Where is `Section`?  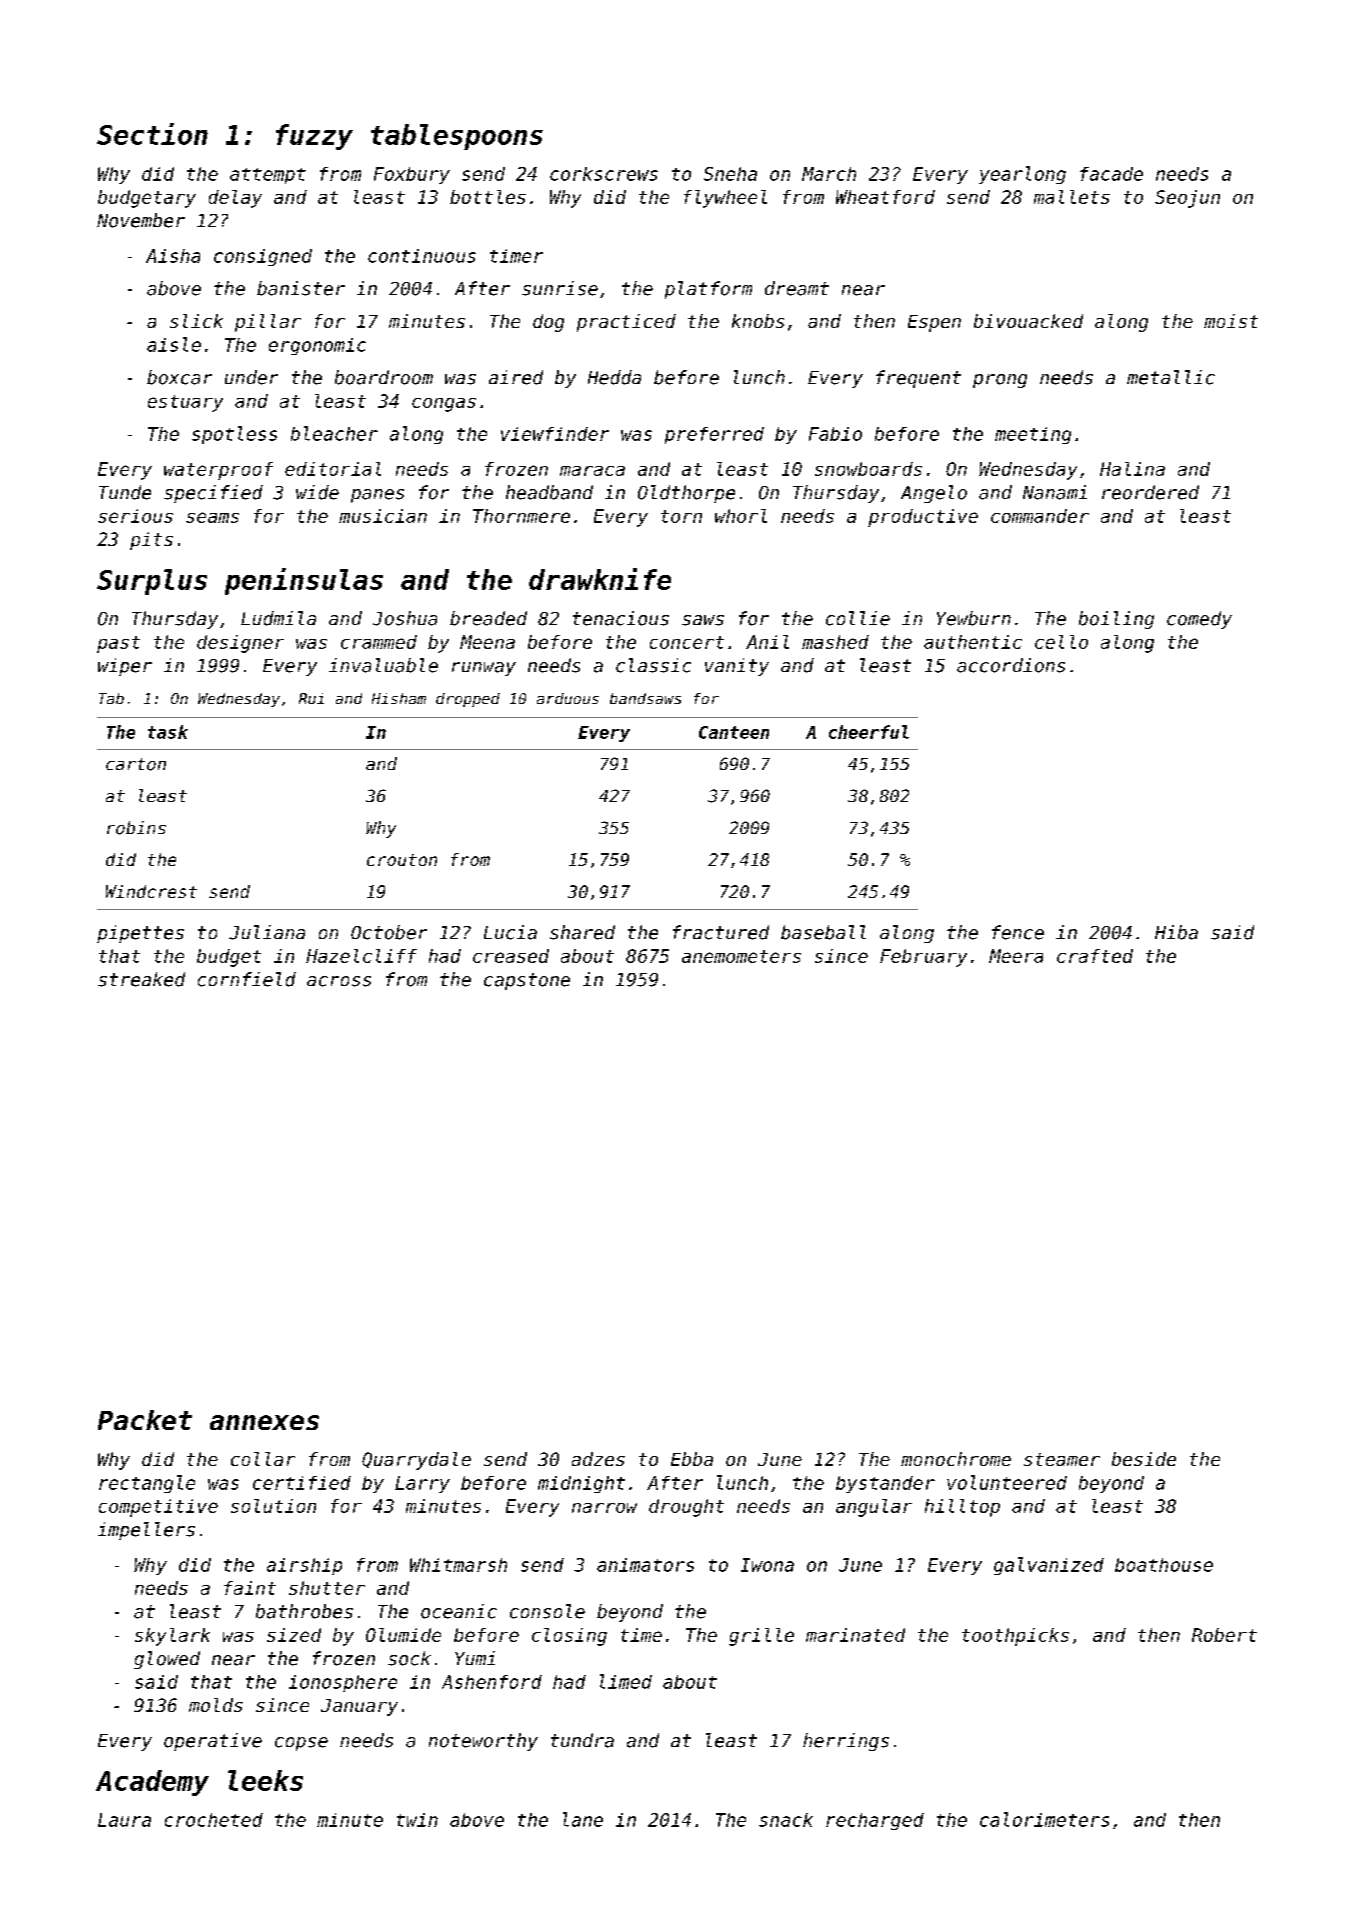 Section is located at coordinates (152, 134).
